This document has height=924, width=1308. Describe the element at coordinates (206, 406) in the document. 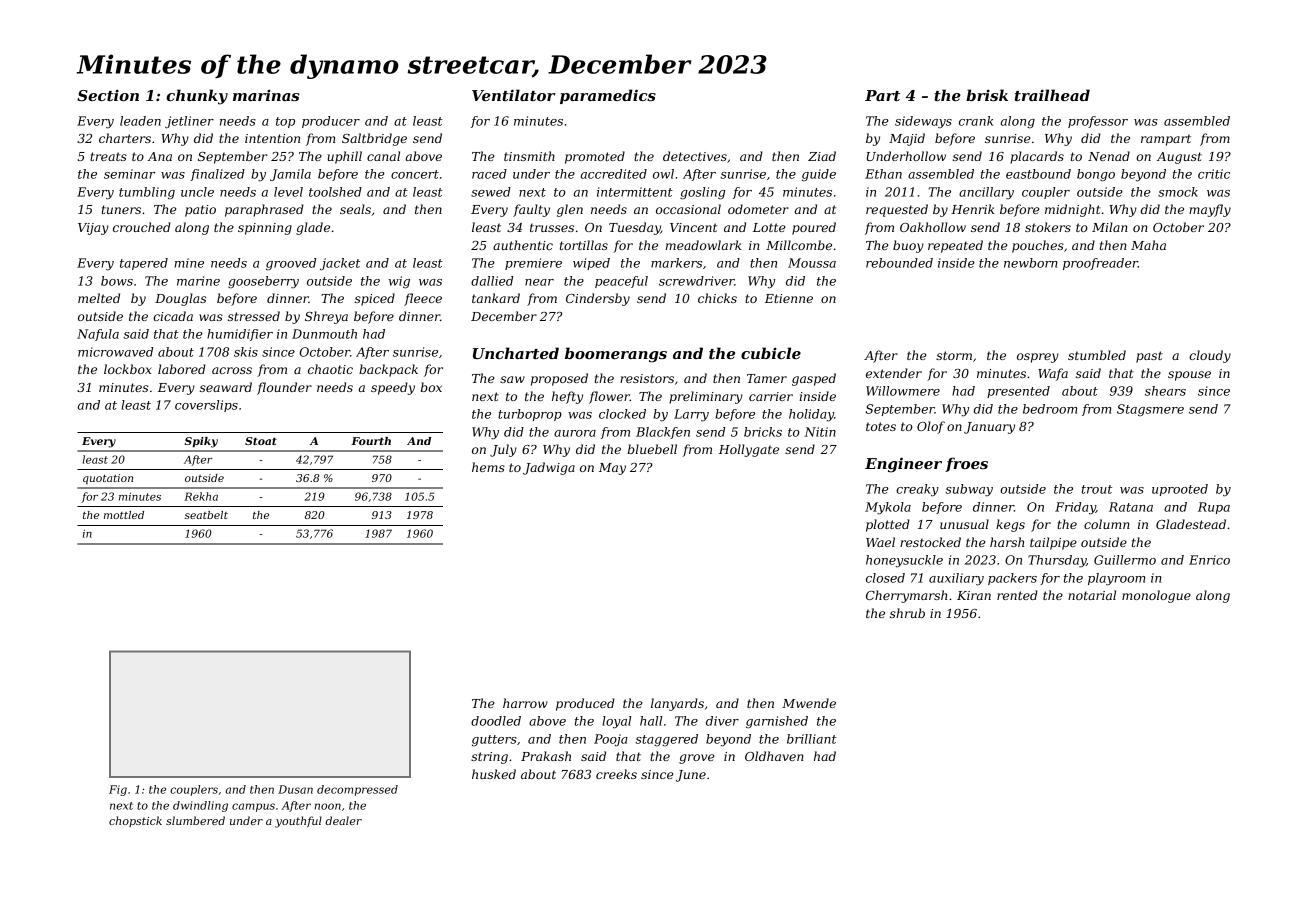

I see `coverslips` at that location.
